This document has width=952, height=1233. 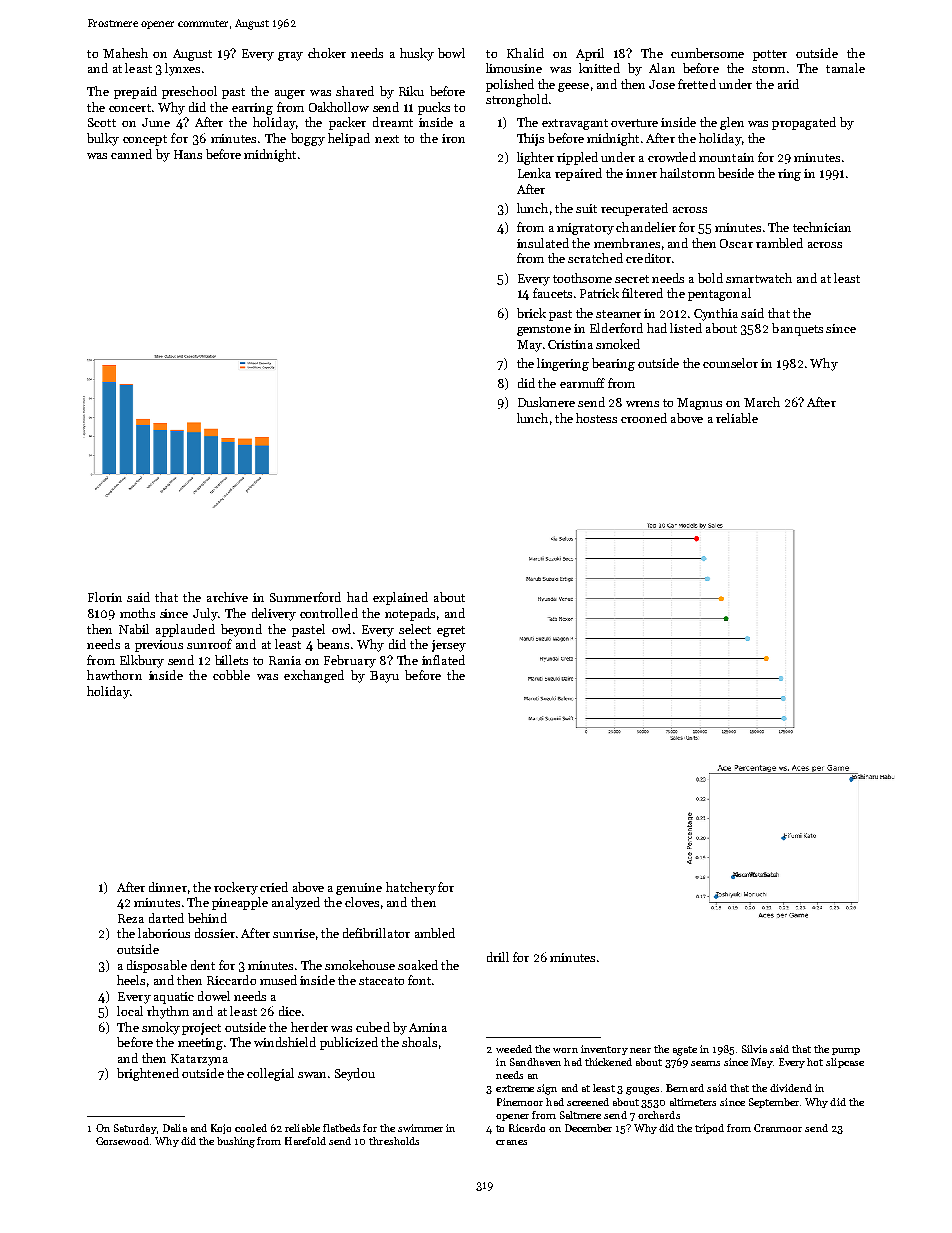 What do you see at coordinates (514, 68) in the document?
I see `limousine` at bounding box center [514, 68].
